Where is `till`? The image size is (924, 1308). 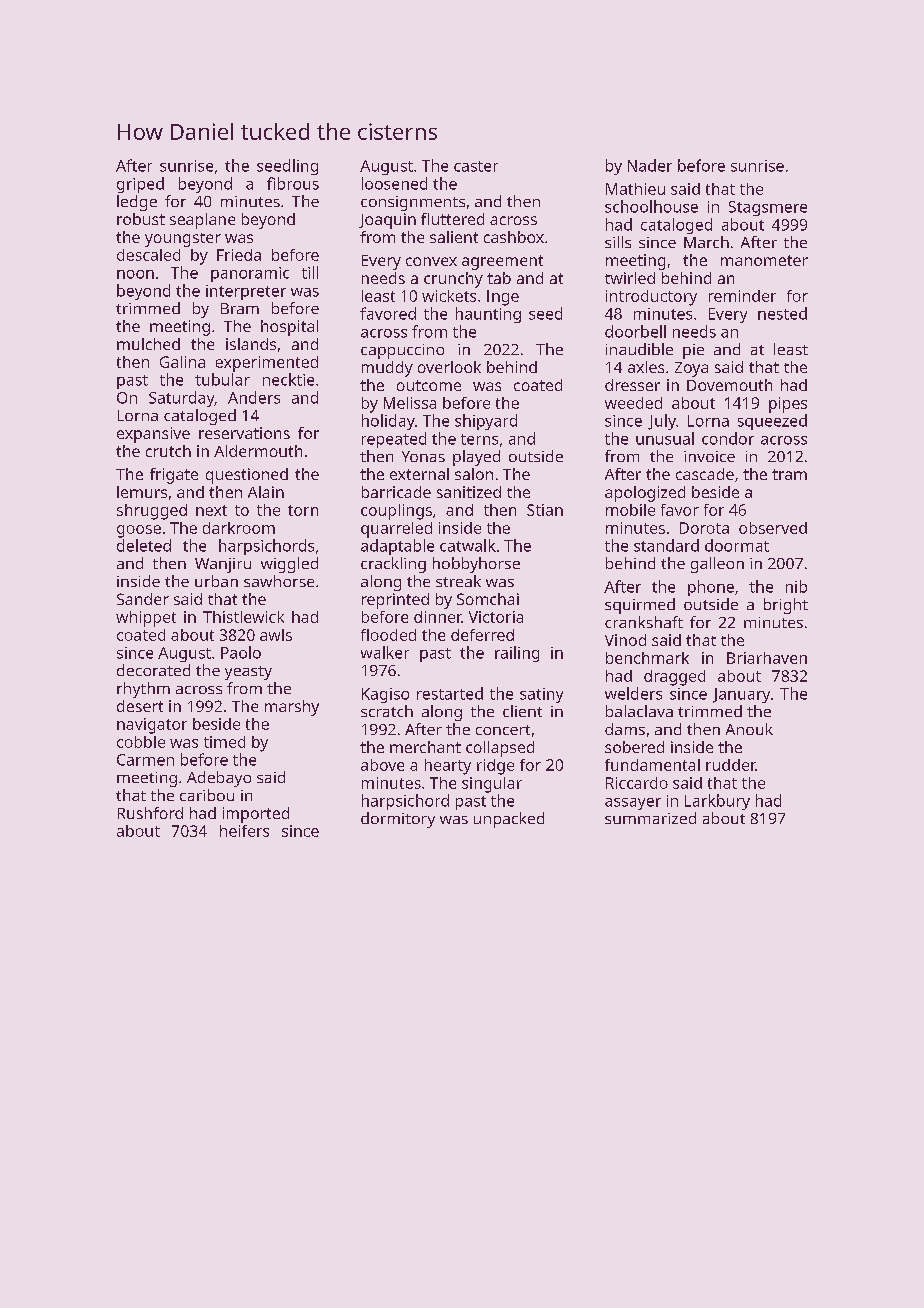
till is located at coordinates (310, 272).
